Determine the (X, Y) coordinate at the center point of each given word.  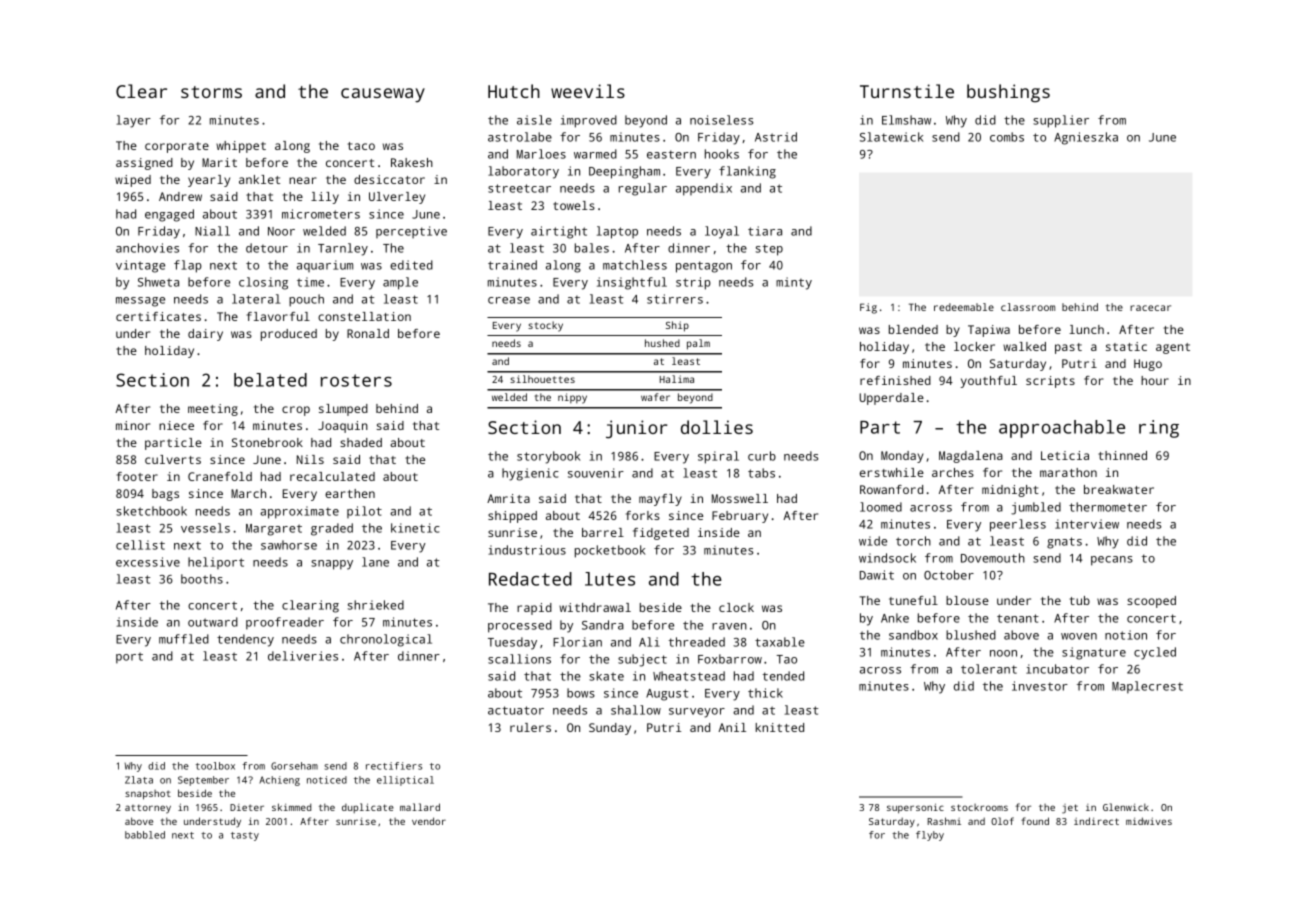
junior (636, 429)
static (1126, 346)
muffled (184, 639)
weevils (588, 91)
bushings (1008, 93)
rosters (356, 380)
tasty (245, 836)
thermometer (1108, 507)
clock (736, 607)
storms (211, 92)
